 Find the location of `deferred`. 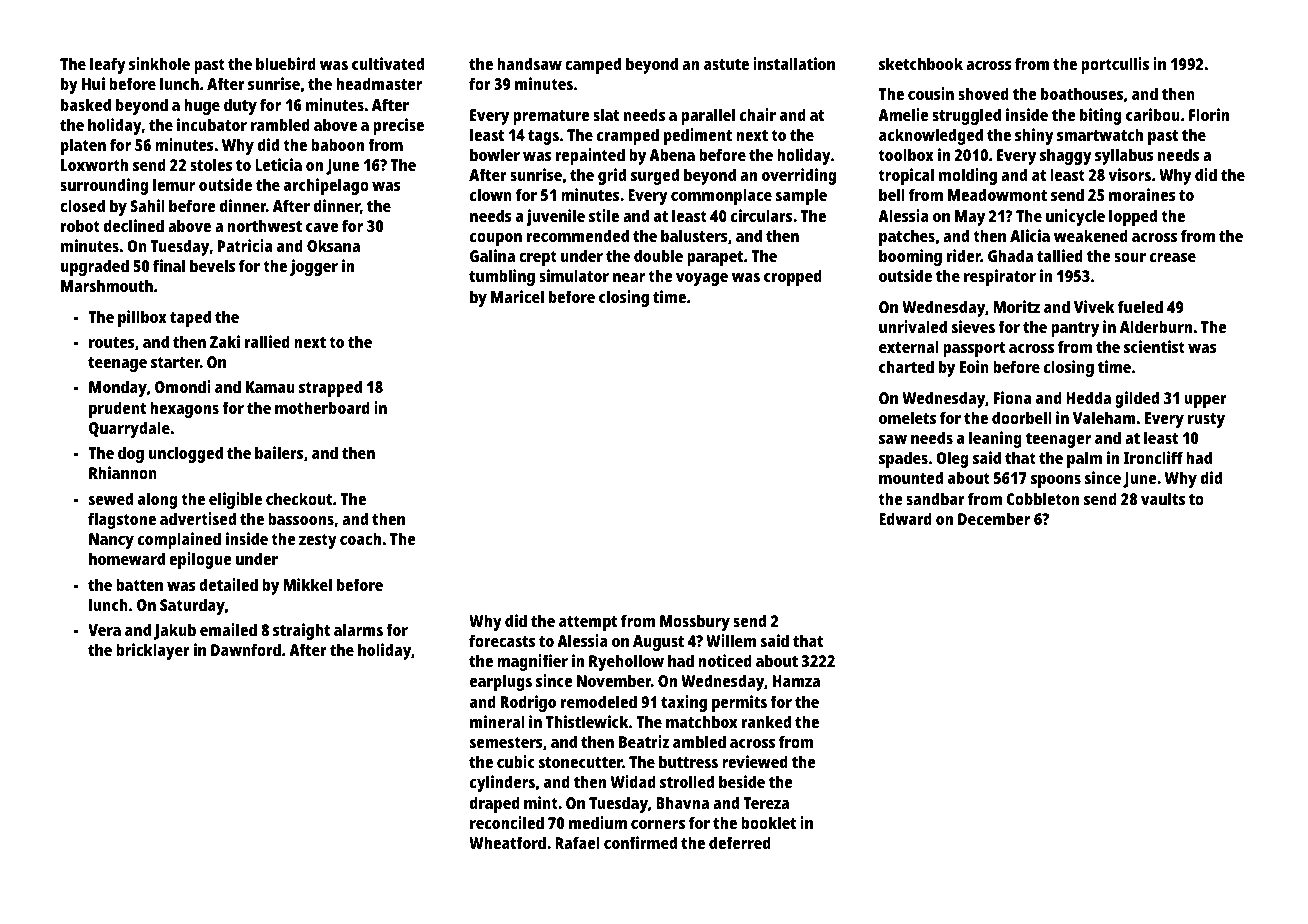

deferred is located at coordinates (740, 842).
